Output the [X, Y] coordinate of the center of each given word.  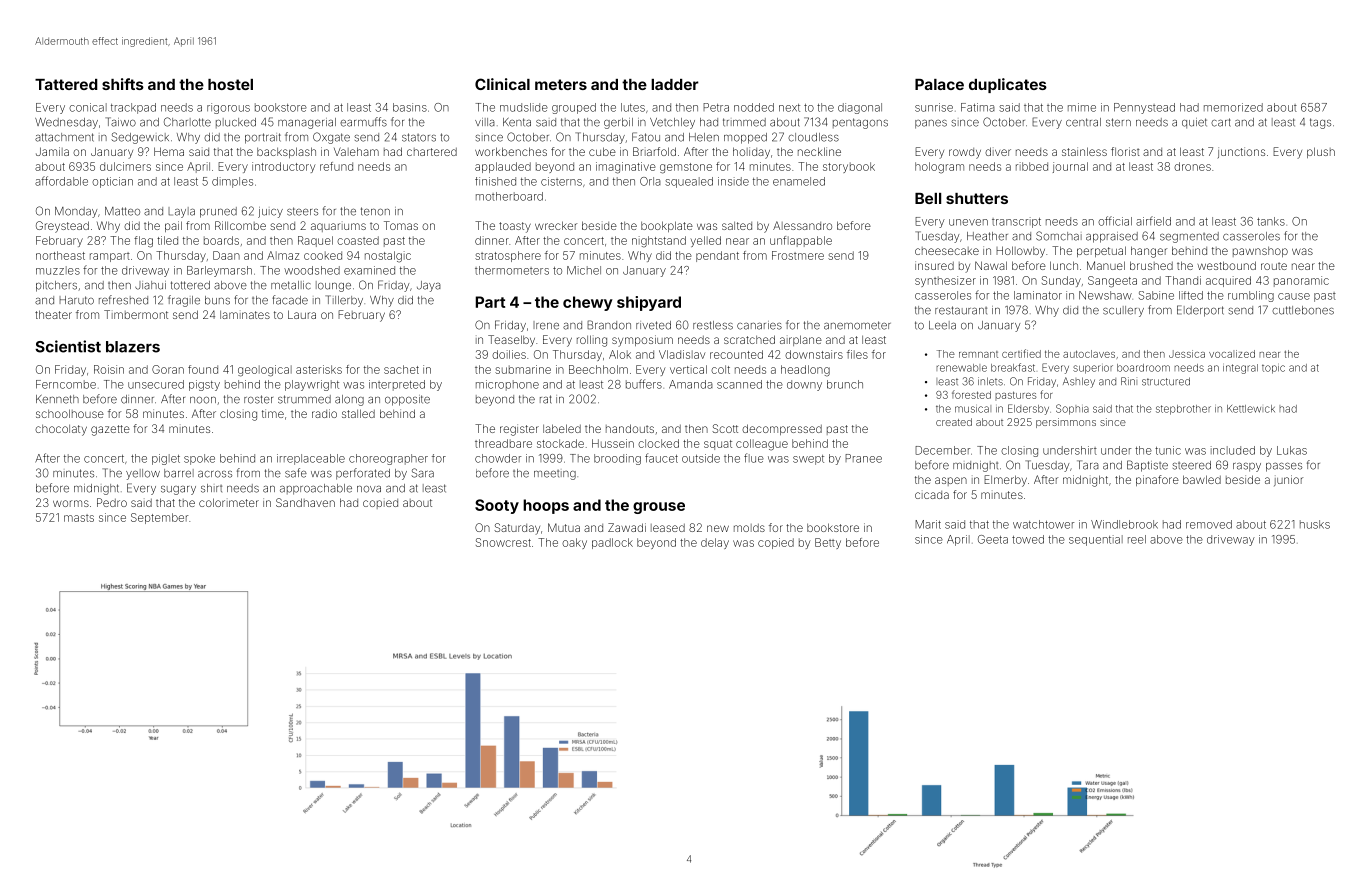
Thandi [1183, 280]
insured [934, 265]
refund [336, 166]
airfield [1153, 221]
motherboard [509, 196]
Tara [1088, 465]
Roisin [109, 369]
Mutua [564, 527]
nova [369, 489]
